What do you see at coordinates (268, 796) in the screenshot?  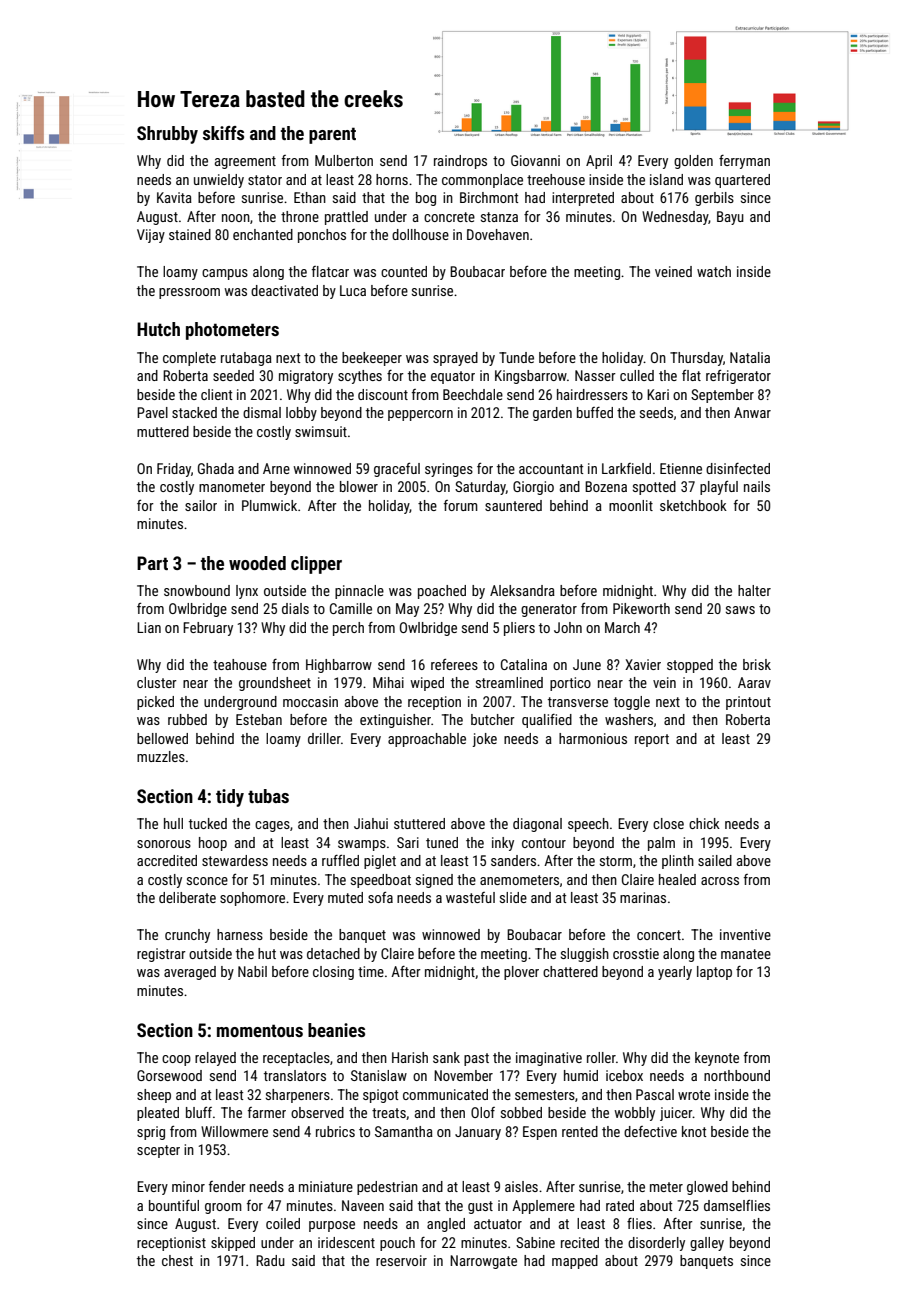 I see `tubas` at bounding box center [268, 796].
